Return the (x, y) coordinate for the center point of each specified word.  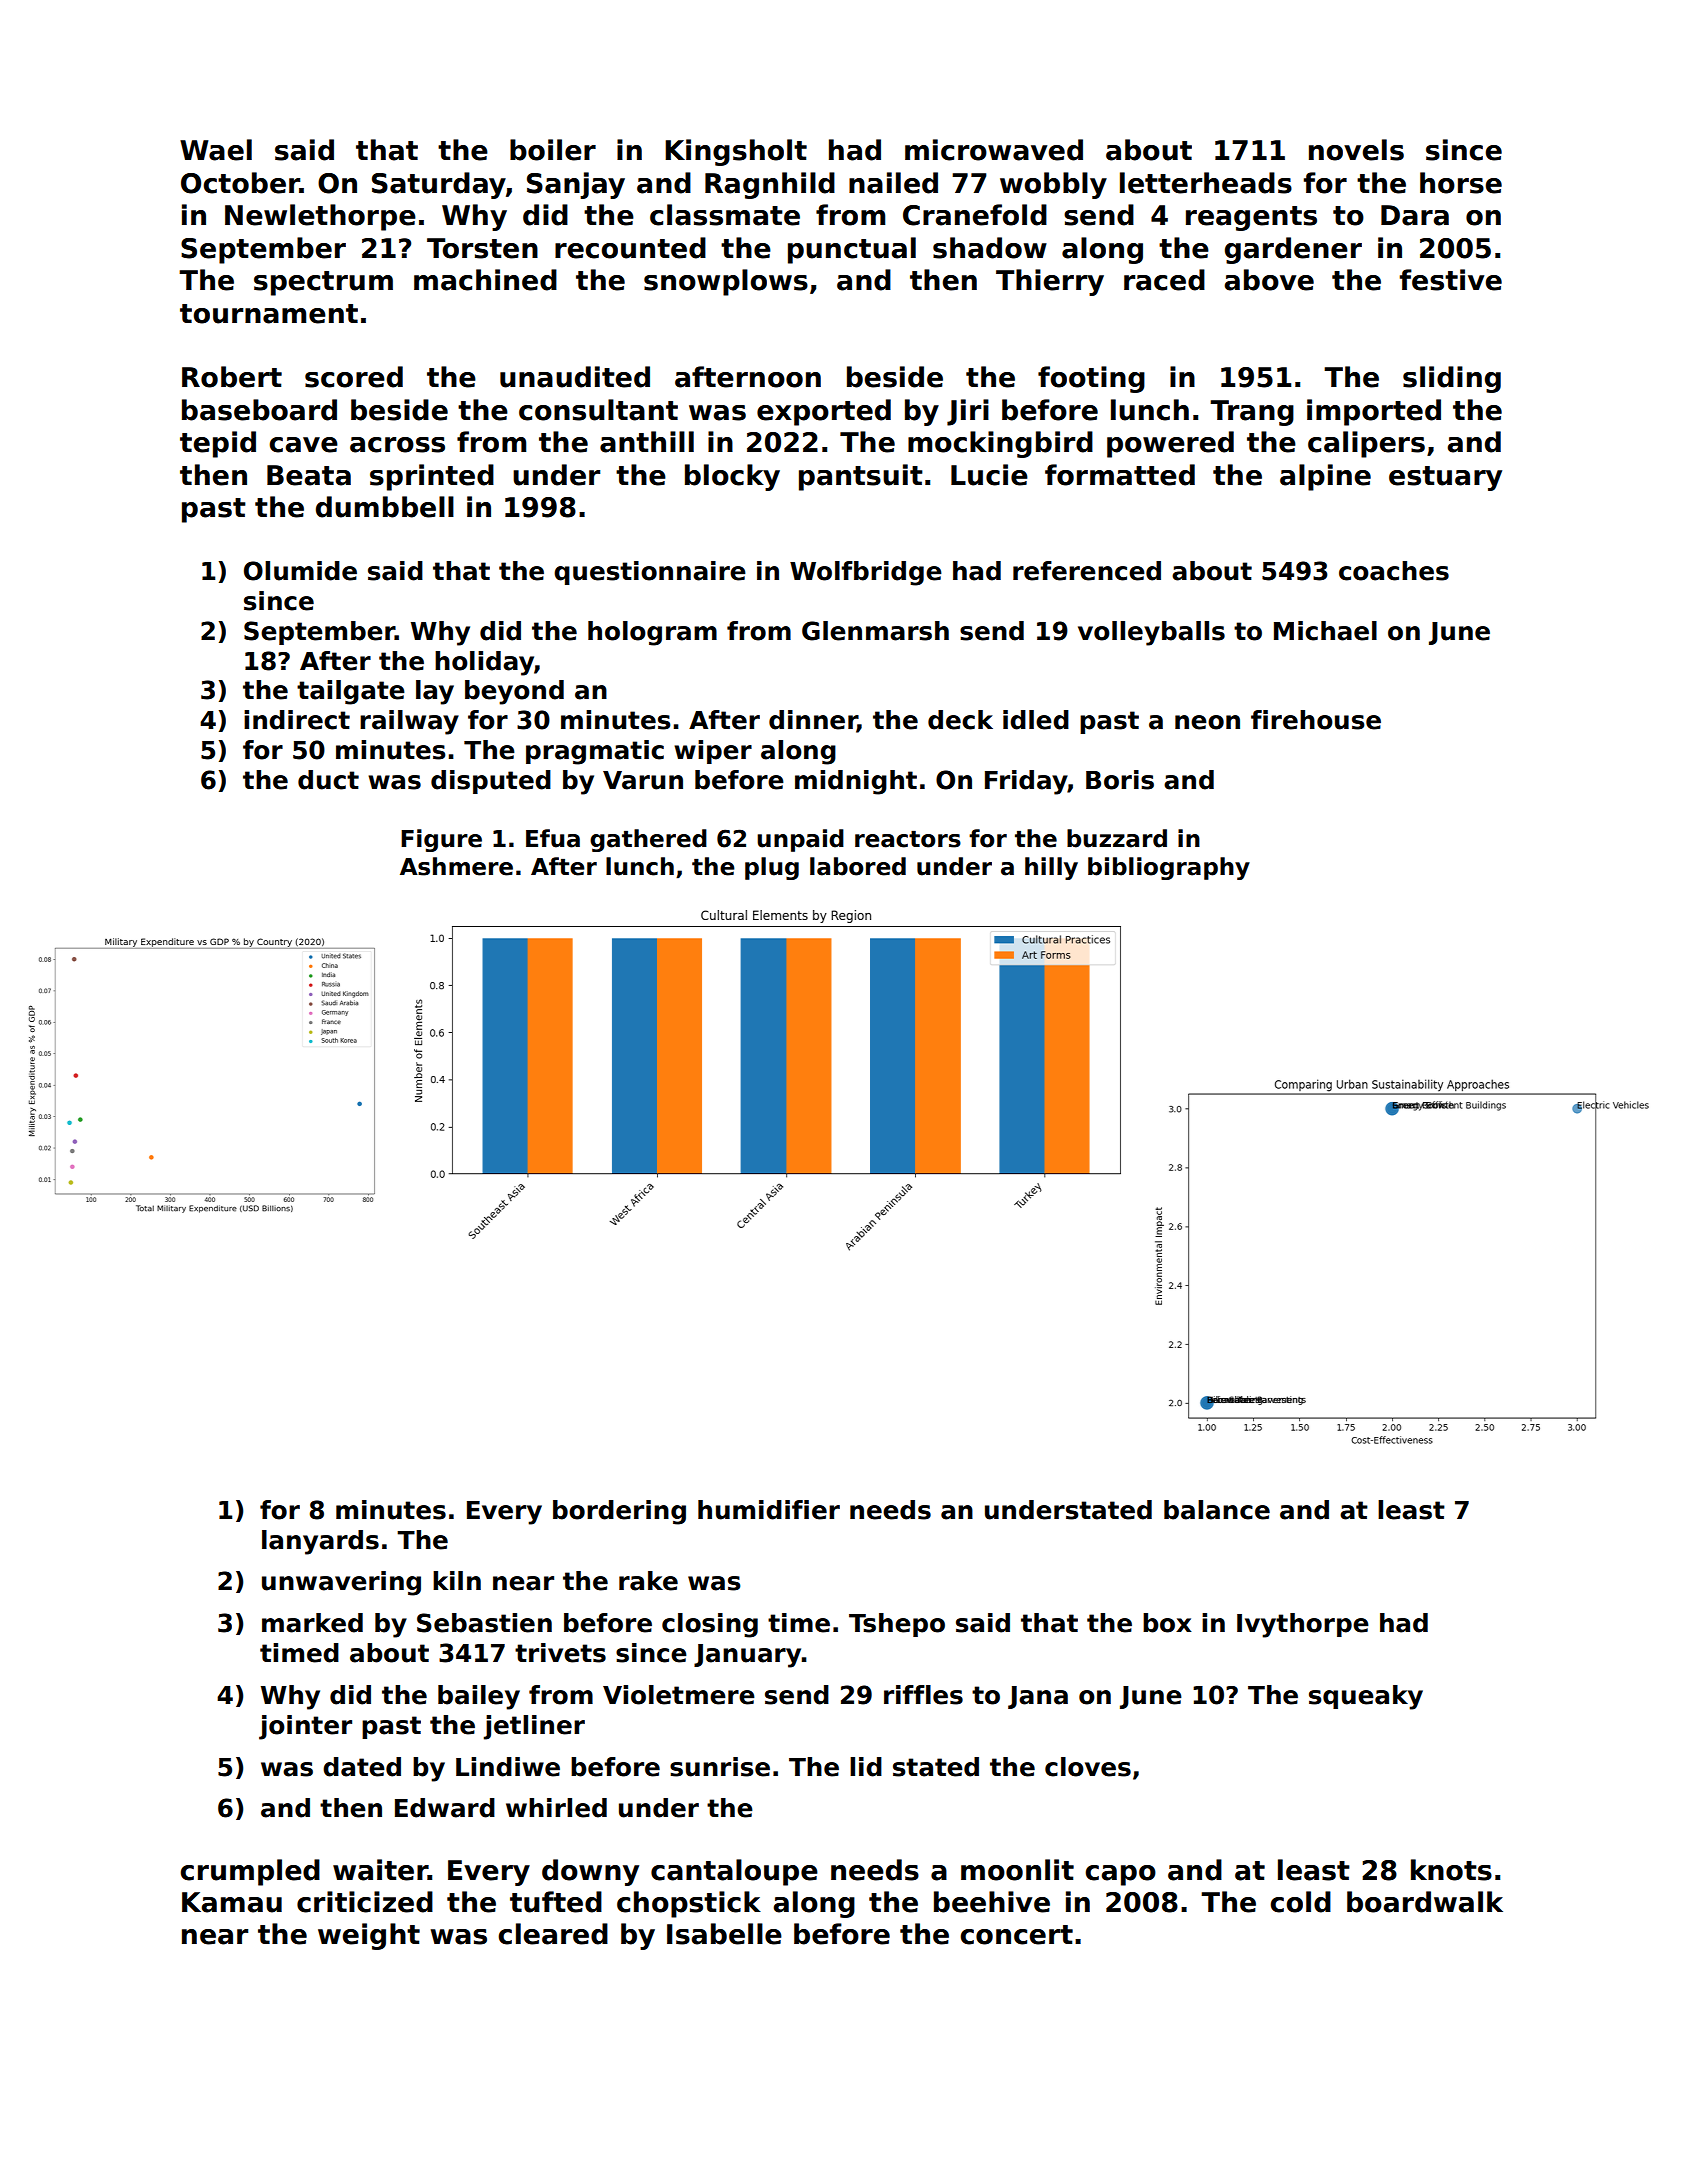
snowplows (726, 282)
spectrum (323, 283)
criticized (365, 1902)
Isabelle (724, 1934)
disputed (491, 782)
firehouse (1316, 720)
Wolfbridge (866, 573)
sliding (1452, 379)
